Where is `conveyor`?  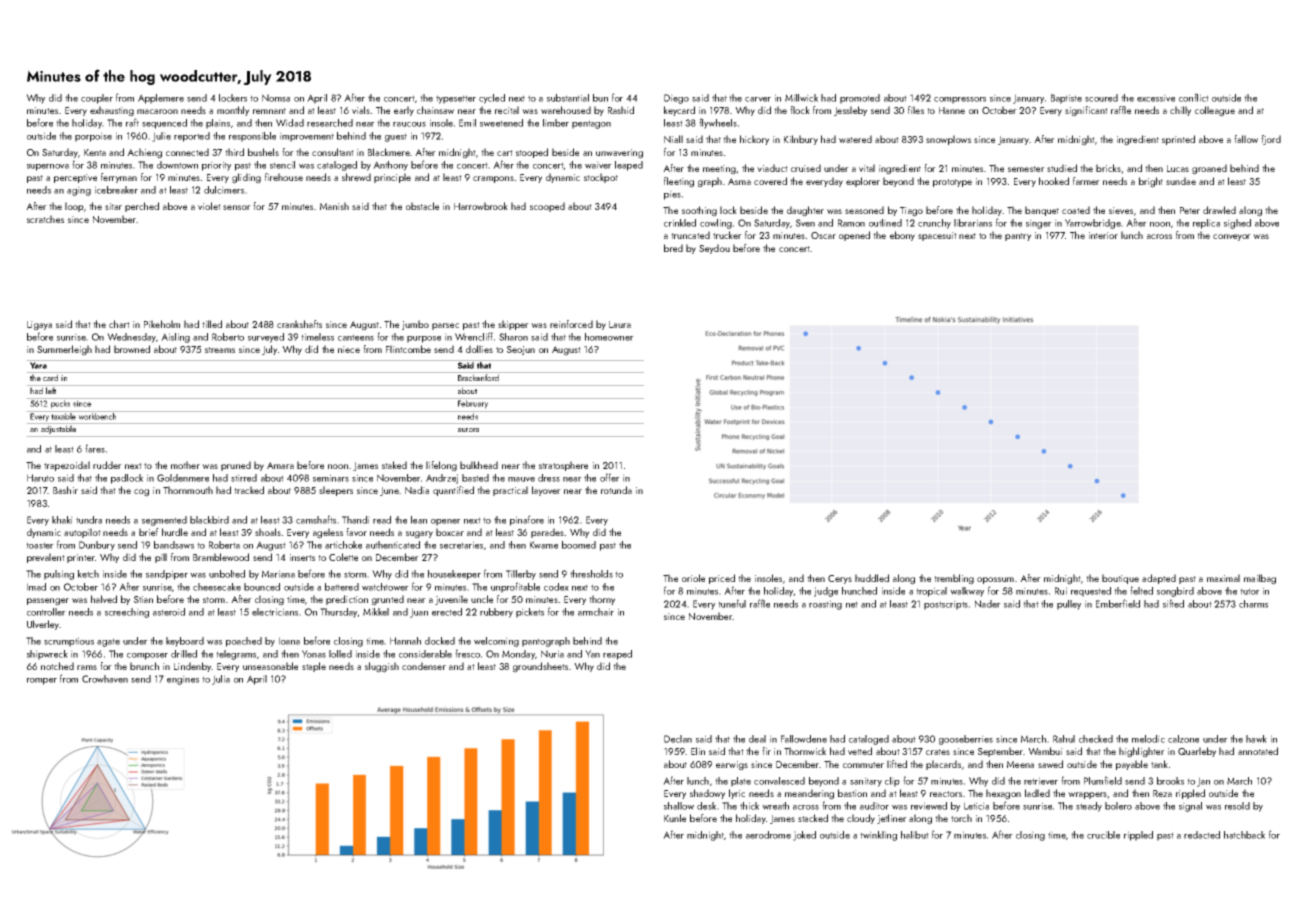 conveyor is located at coordinates (1232, 237).
